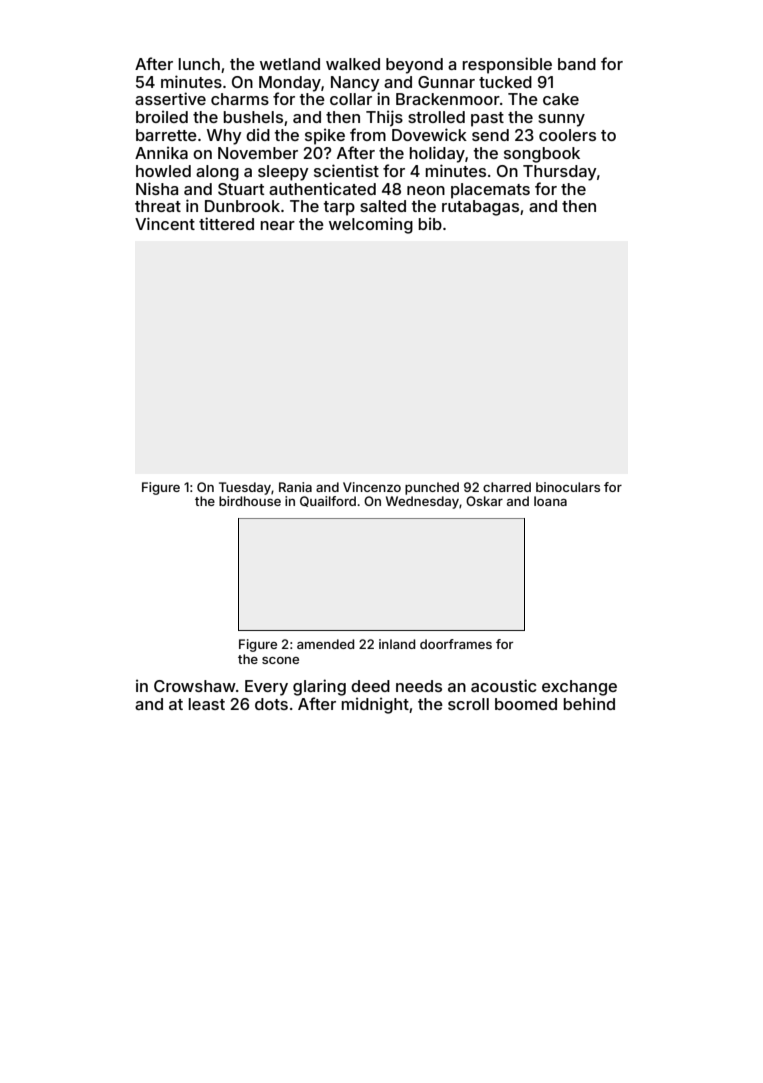 This screenshot has width=763, height=1083. Describe the element at coordinates (419, 686) in the screenshot. I see `needs` at that location.
